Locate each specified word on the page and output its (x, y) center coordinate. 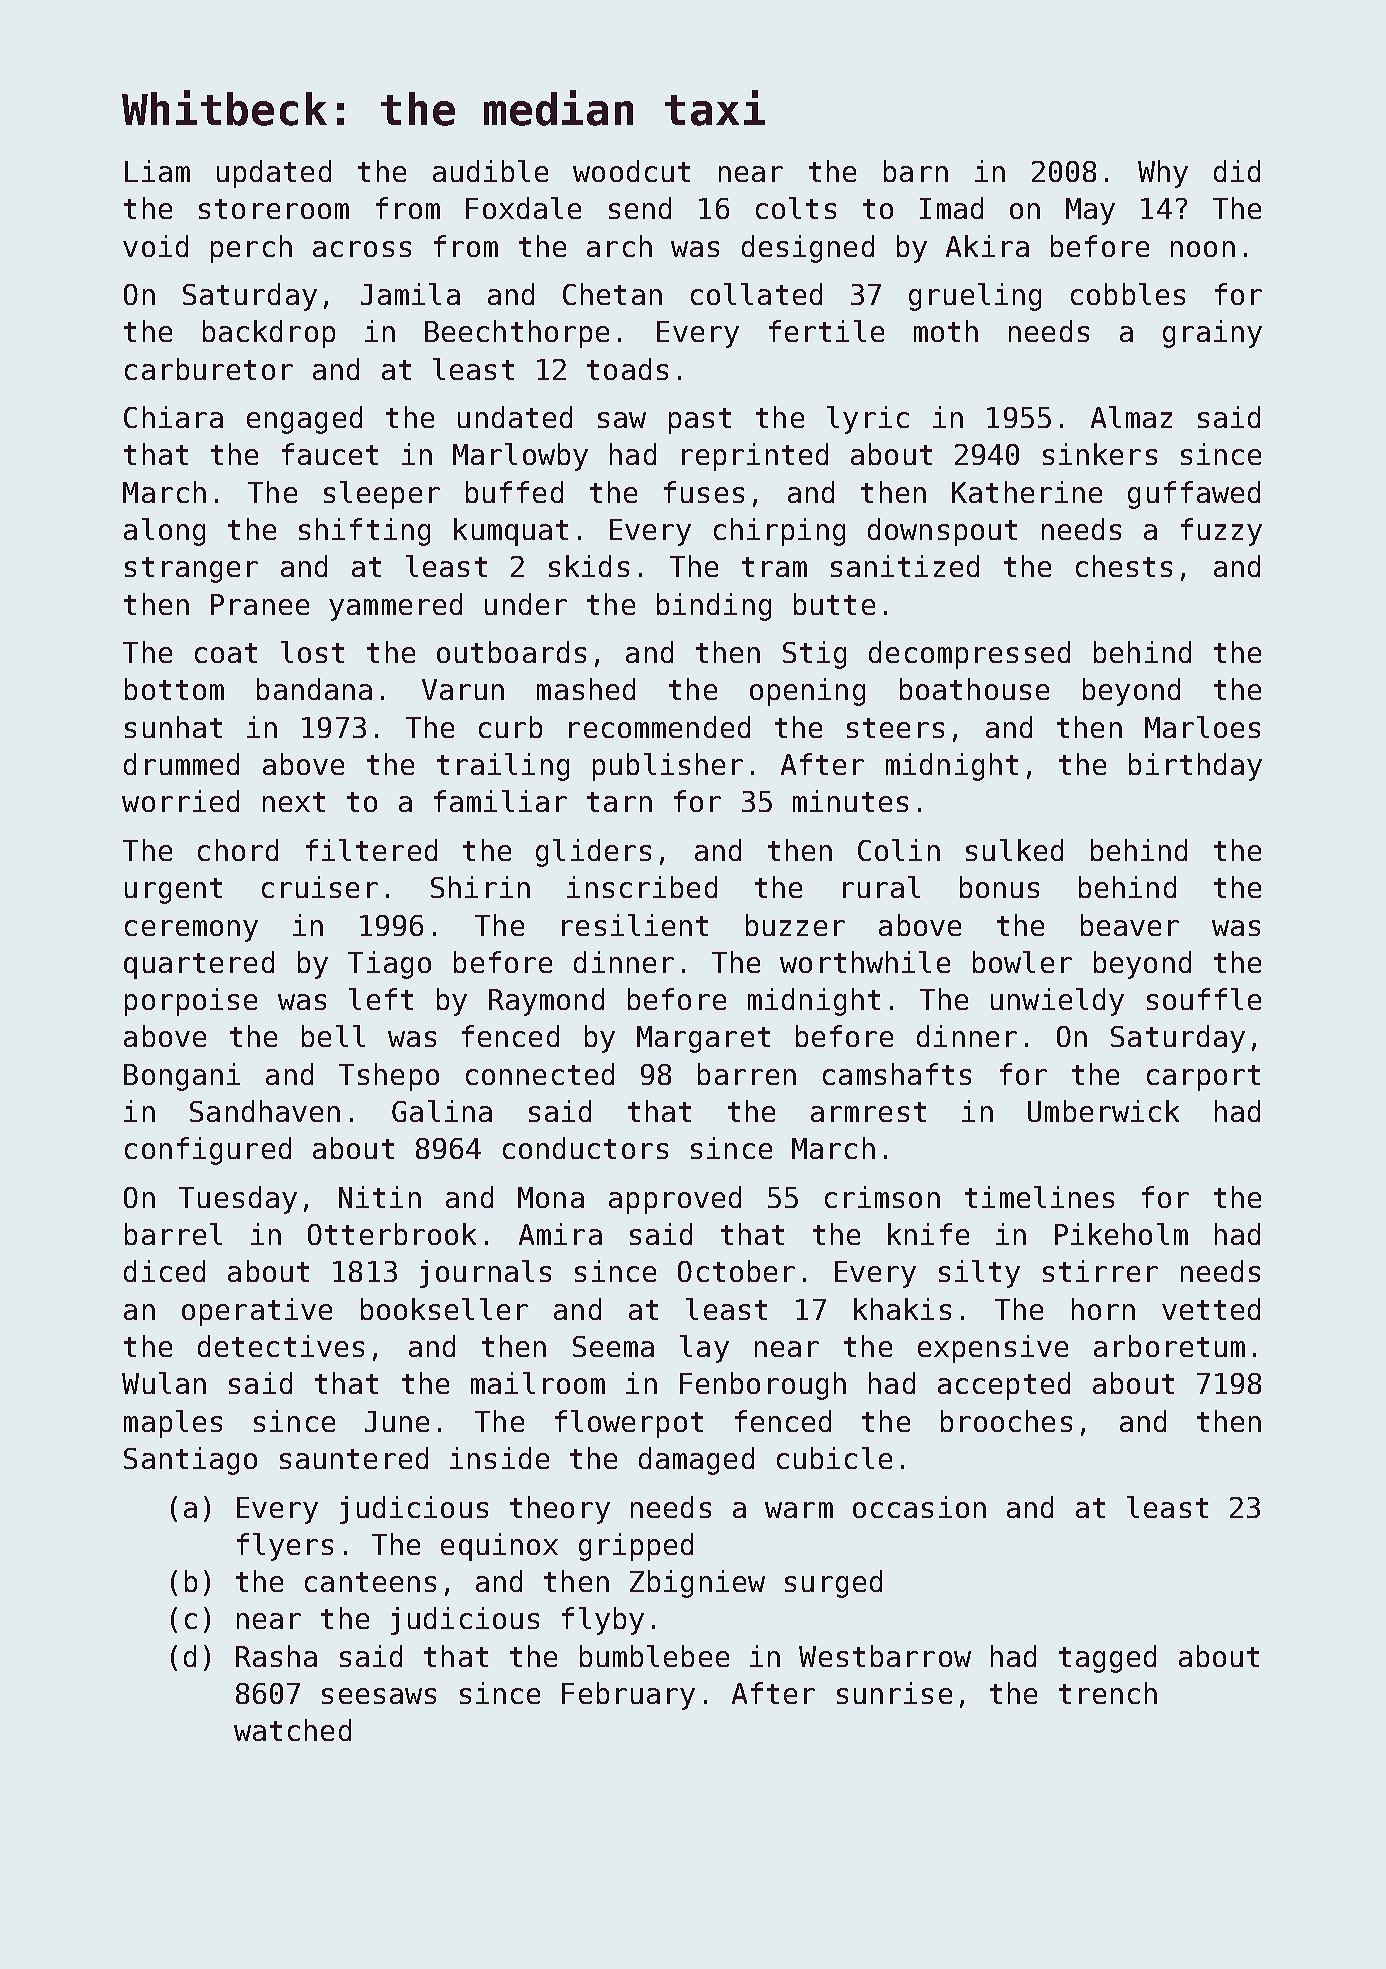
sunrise (894, 1693)
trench (1108, 1693)
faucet (330, 454)
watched (292, 1730)
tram (774, 567)
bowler (1022, 962)
